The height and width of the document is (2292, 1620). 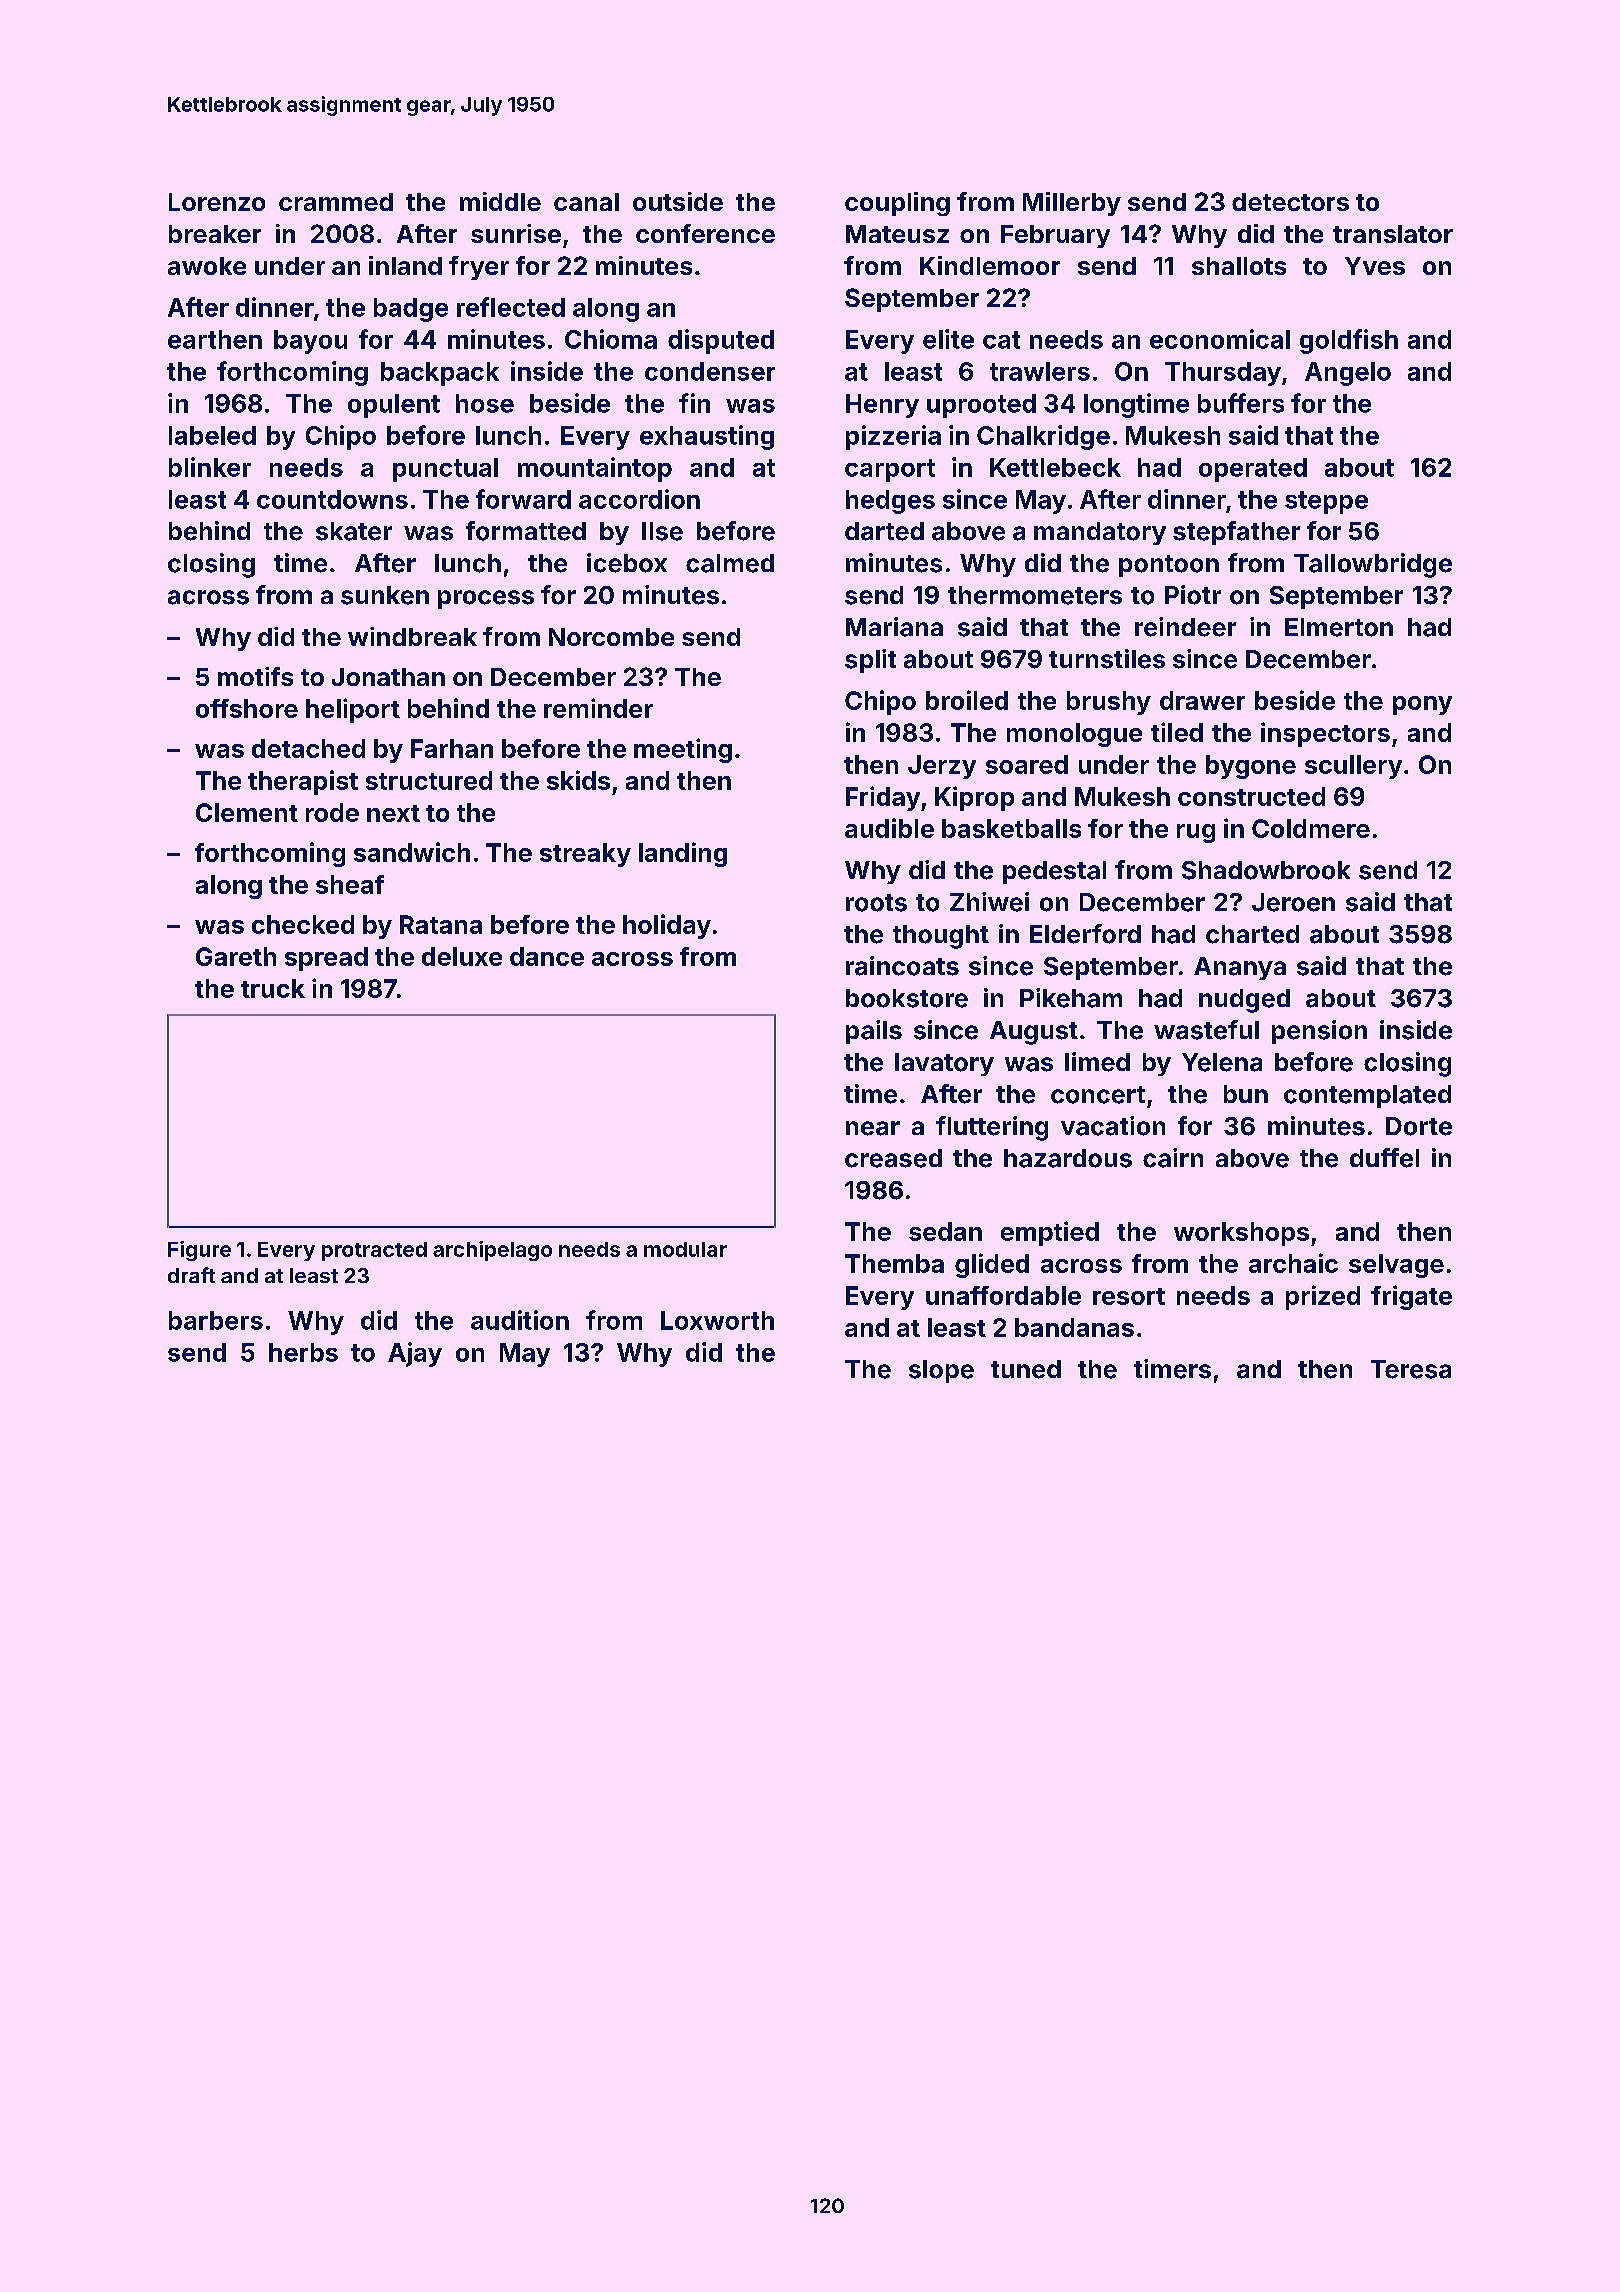 I want to click on blinker, so click(x=210, y=467).
